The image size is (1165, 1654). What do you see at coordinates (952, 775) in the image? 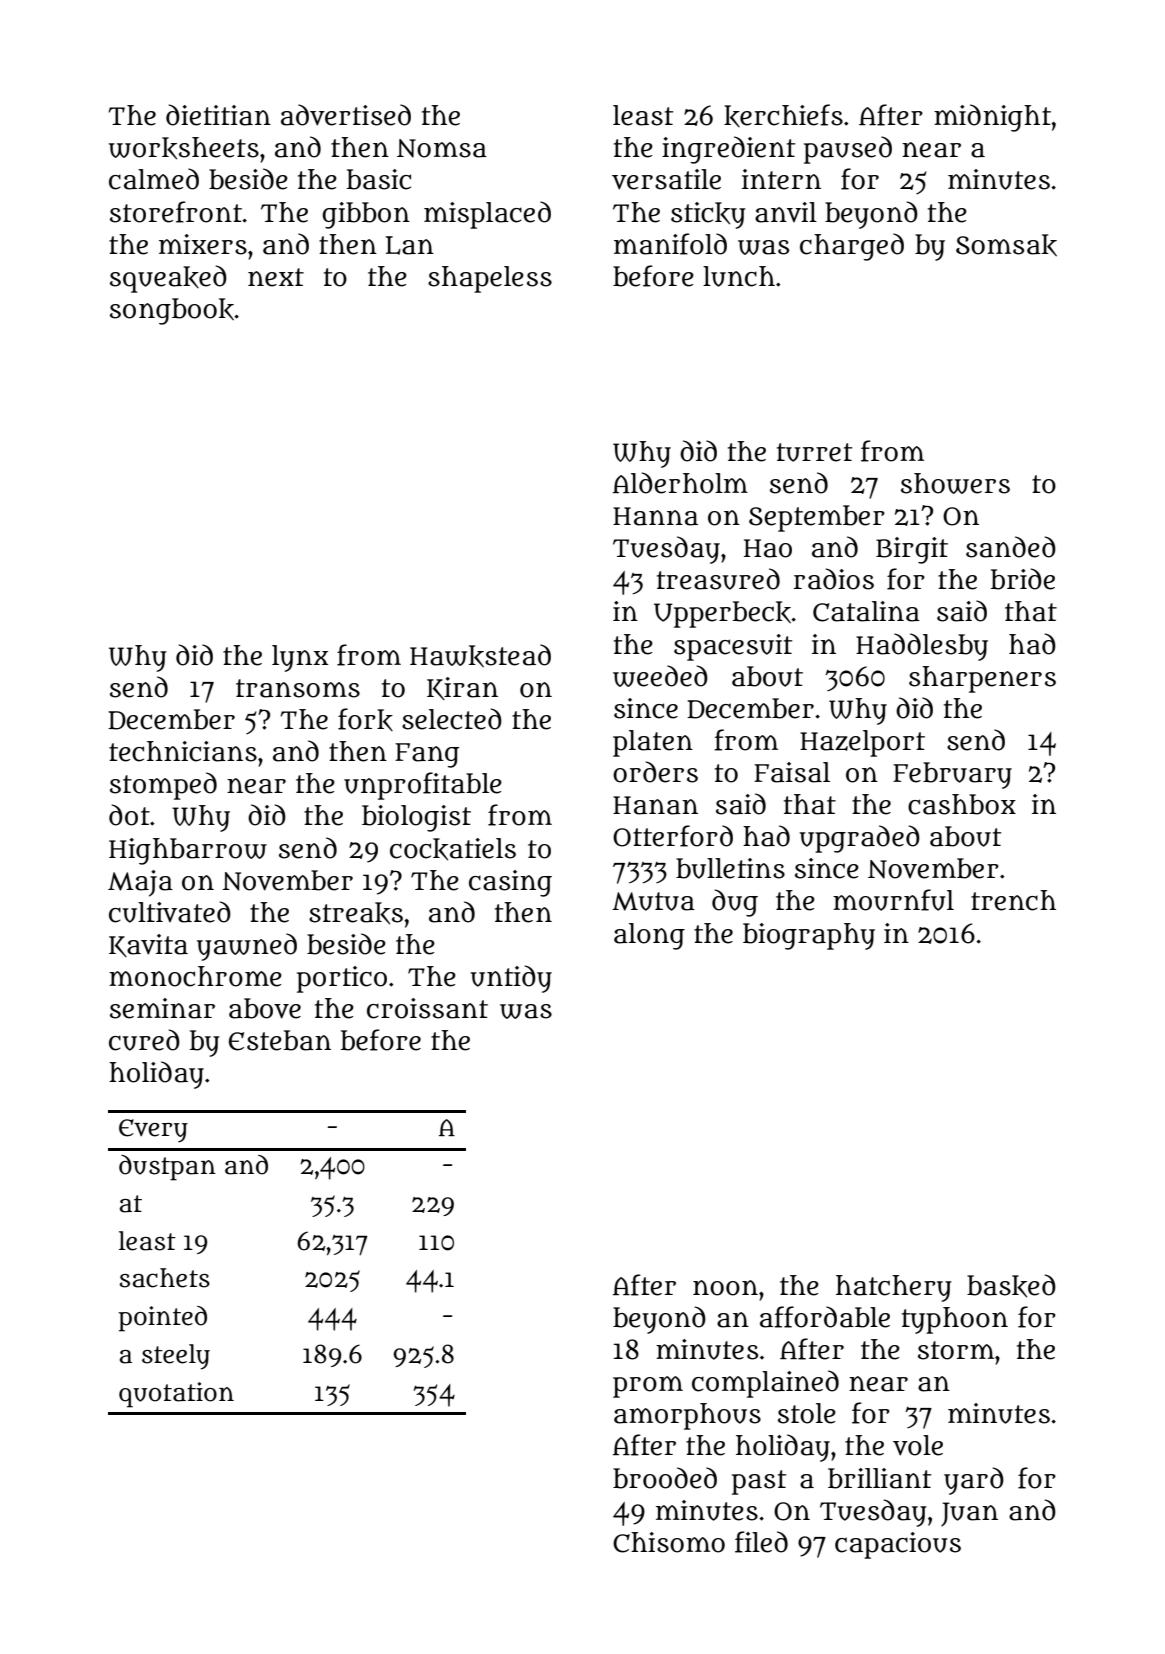
I see `February` at bounding box center [952, 775].
